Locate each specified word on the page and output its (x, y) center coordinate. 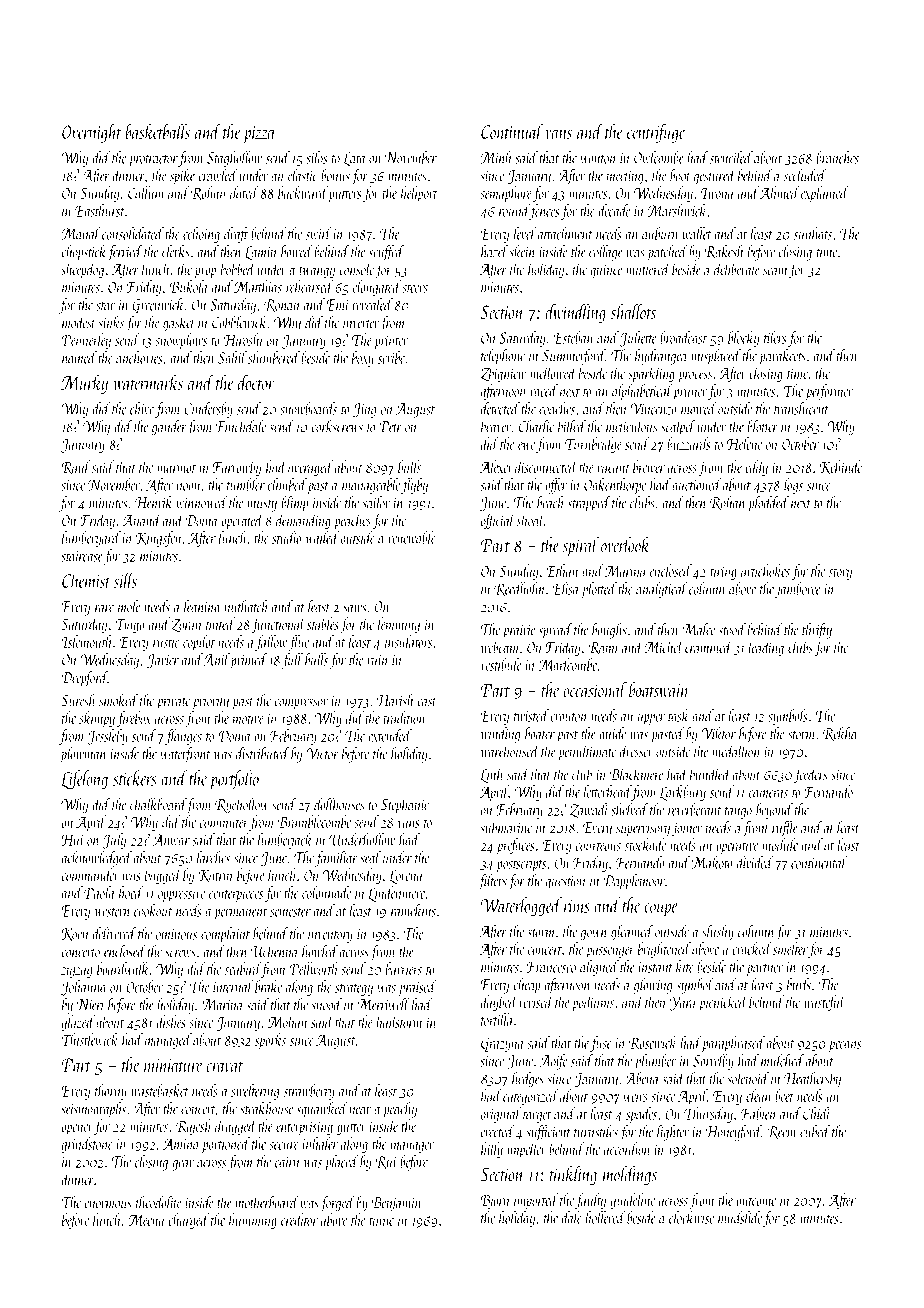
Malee (698, 629)
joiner (687, 830)
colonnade (326, 892)
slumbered (274, 357)
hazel (494, 251)
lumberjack (285, 841)
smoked (118, 700)
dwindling (575, 313)
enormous (108, 1204)
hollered (606, 1217)
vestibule (501, 664)
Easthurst (100, 210)
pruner (690, 394)
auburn (660, 233)
